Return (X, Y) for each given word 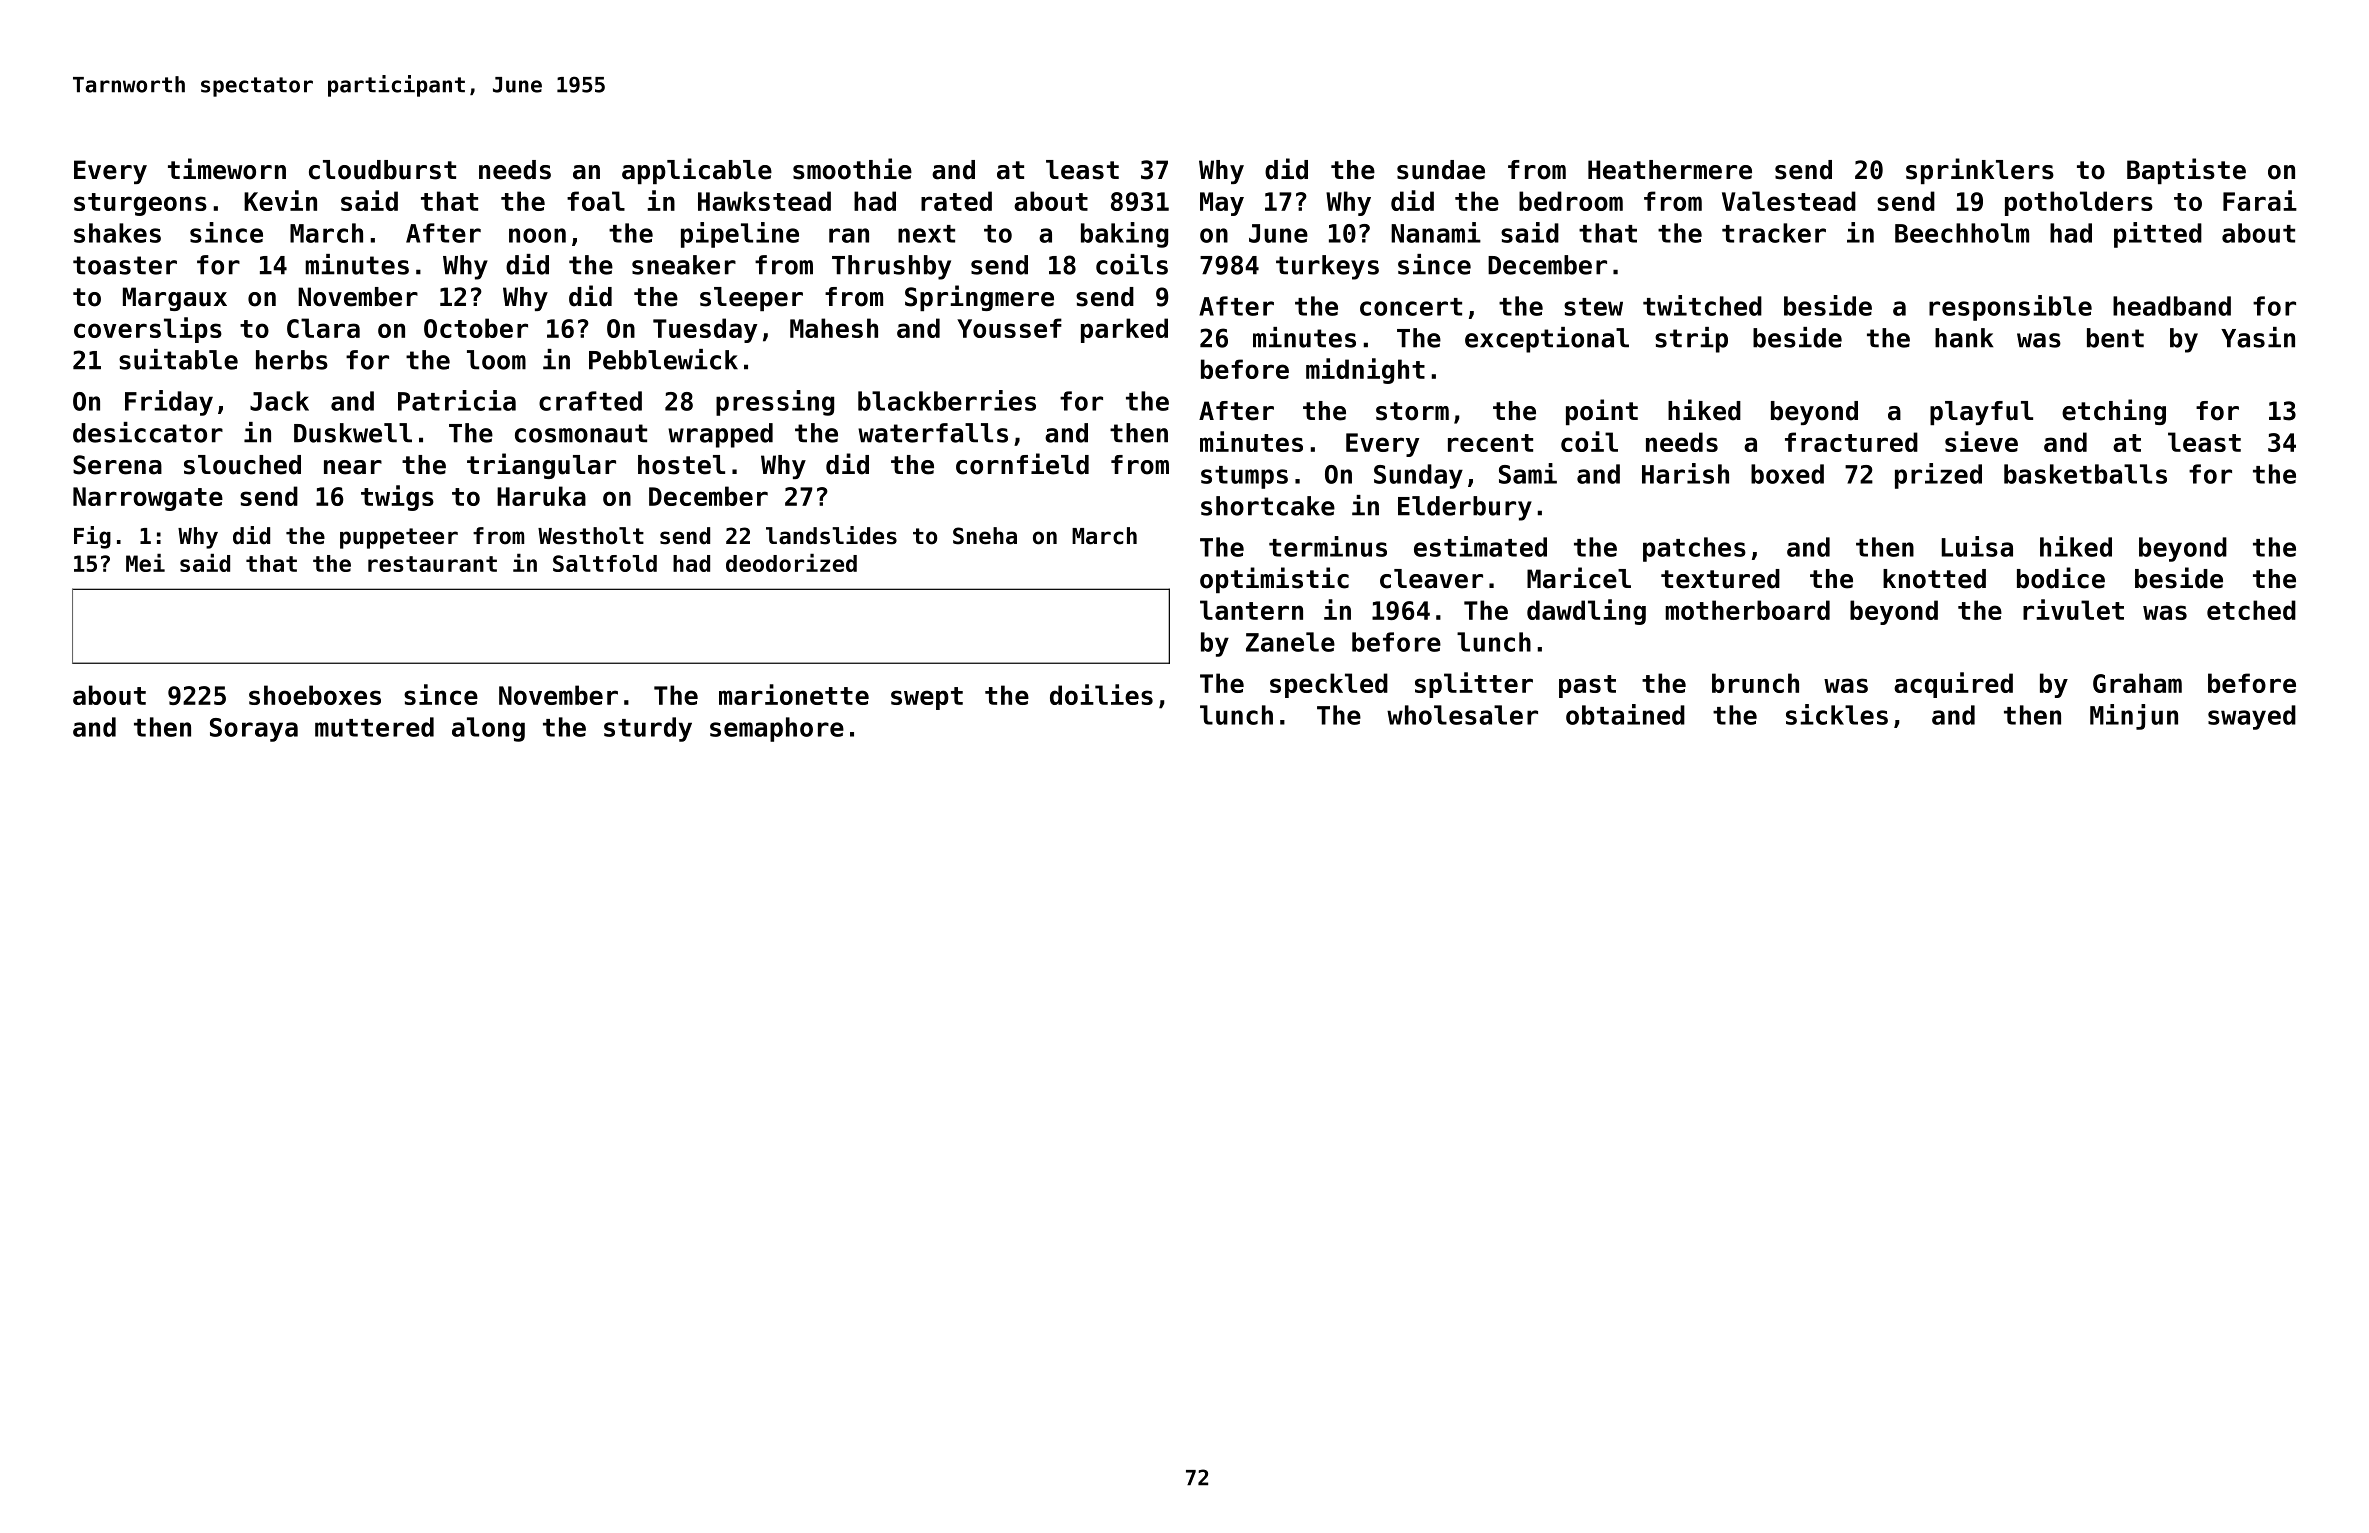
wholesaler (1462, 715)
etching (2114, 412)
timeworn (227, 169)
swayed (2252, 717)
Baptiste (2186, 171)
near (353, 467)
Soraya (254, 730)
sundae (1441, 170)
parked (1124, 330)
